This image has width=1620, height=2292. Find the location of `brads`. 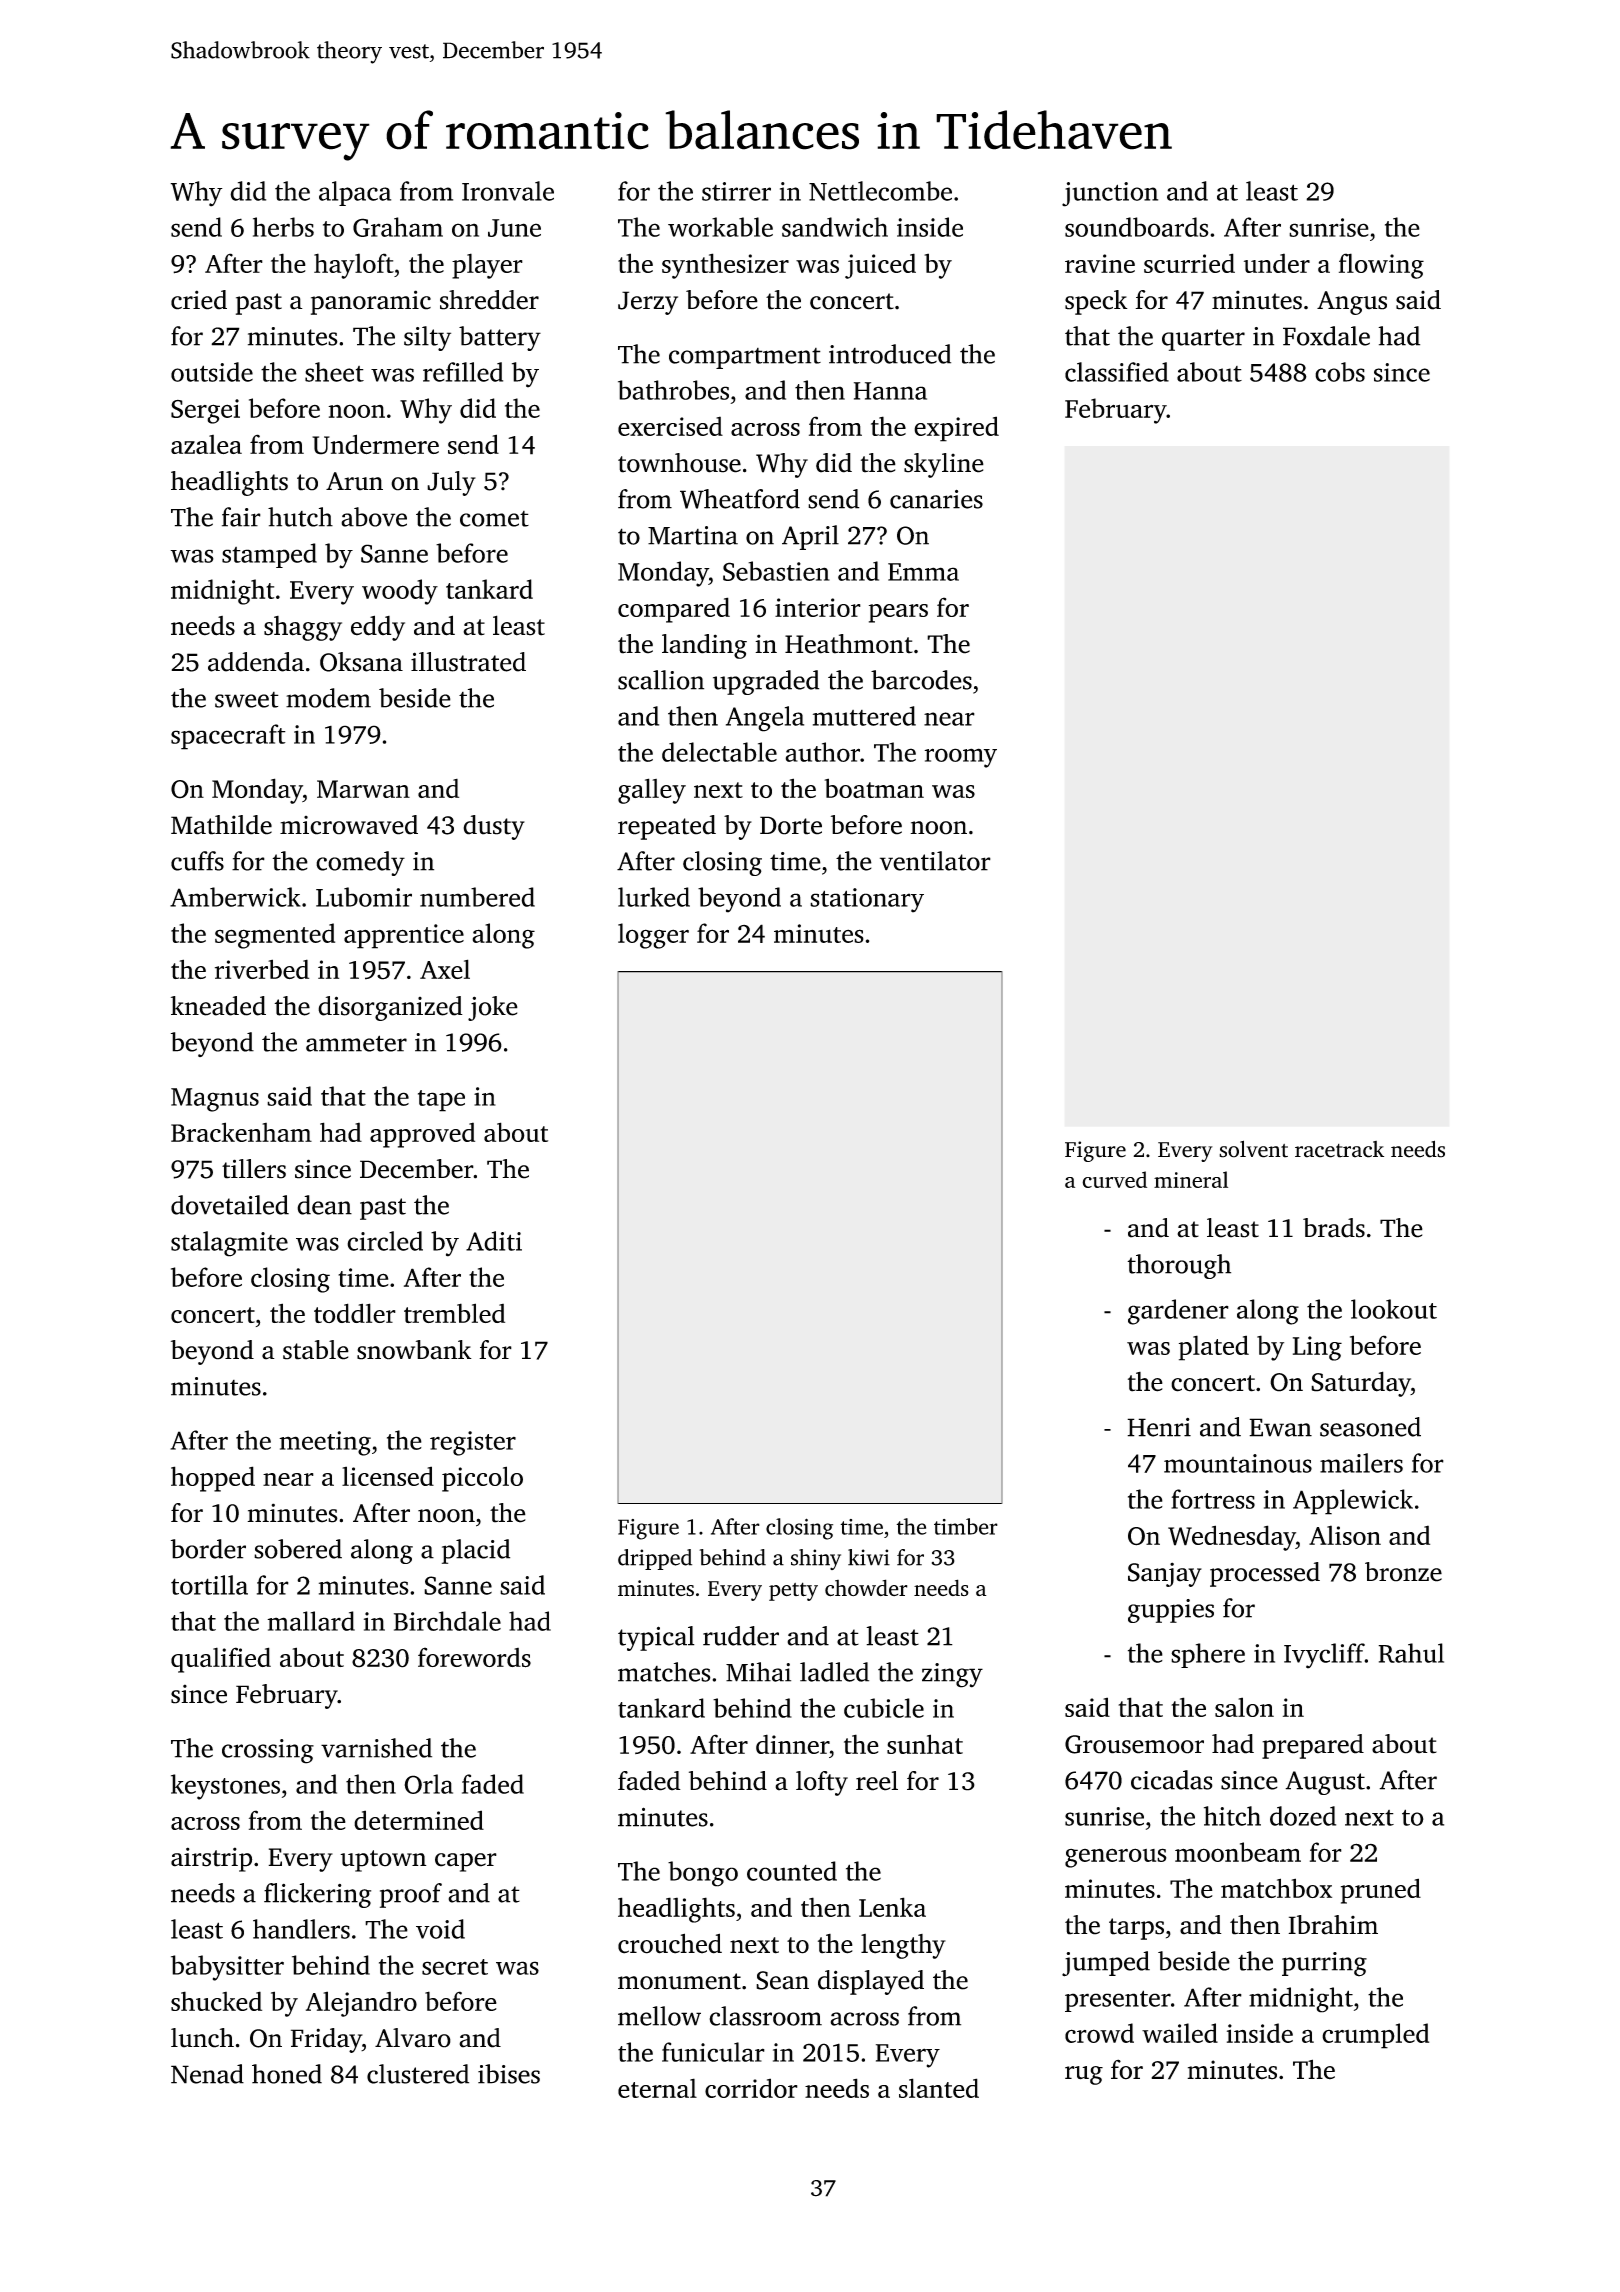

brads is located at coordinates (1334, 1228).
